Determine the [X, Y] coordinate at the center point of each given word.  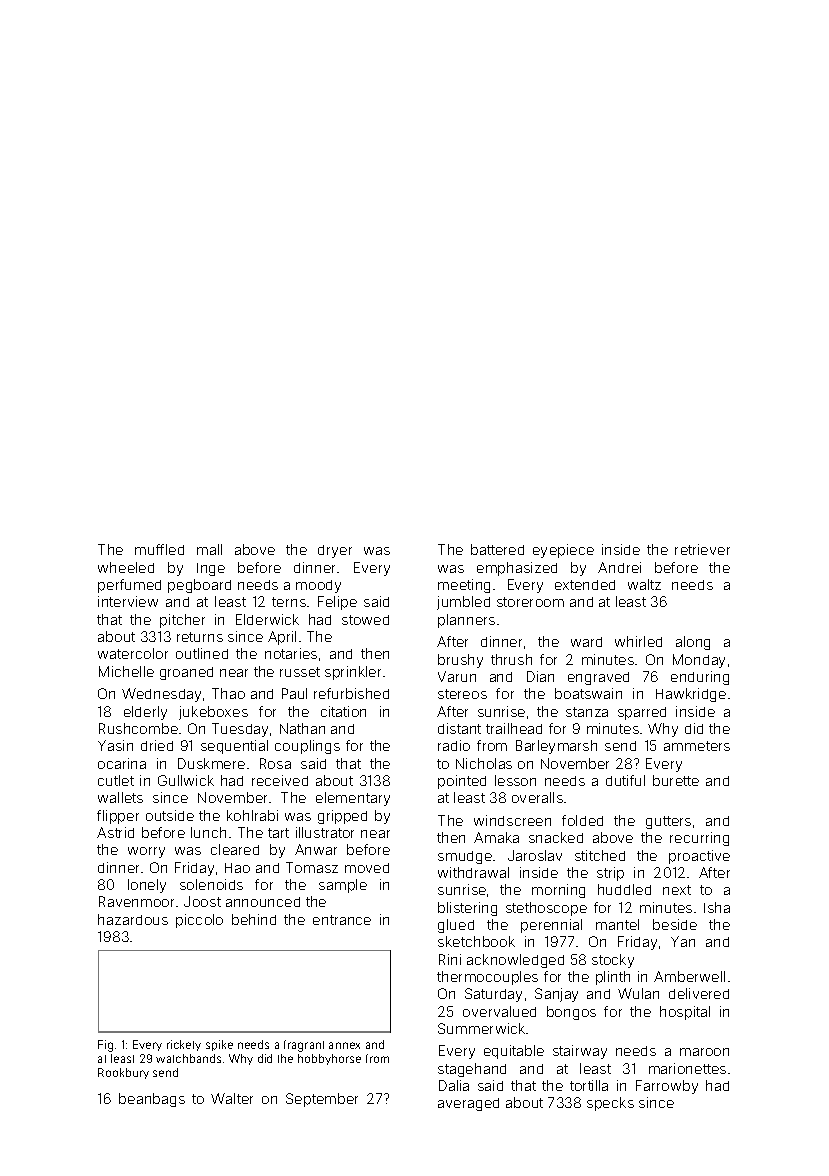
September [322, 1100]
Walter [232, 1098]
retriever [702, 549]
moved [367, 868]
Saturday [493, 995]
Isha [717, 907]
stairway [580, 1052]
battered [497, 549]
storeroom [530, 602]
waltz [644, 584]
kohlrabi [252, 815]
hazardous [133, 919]
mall [209, 549]
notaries [291, 653]
